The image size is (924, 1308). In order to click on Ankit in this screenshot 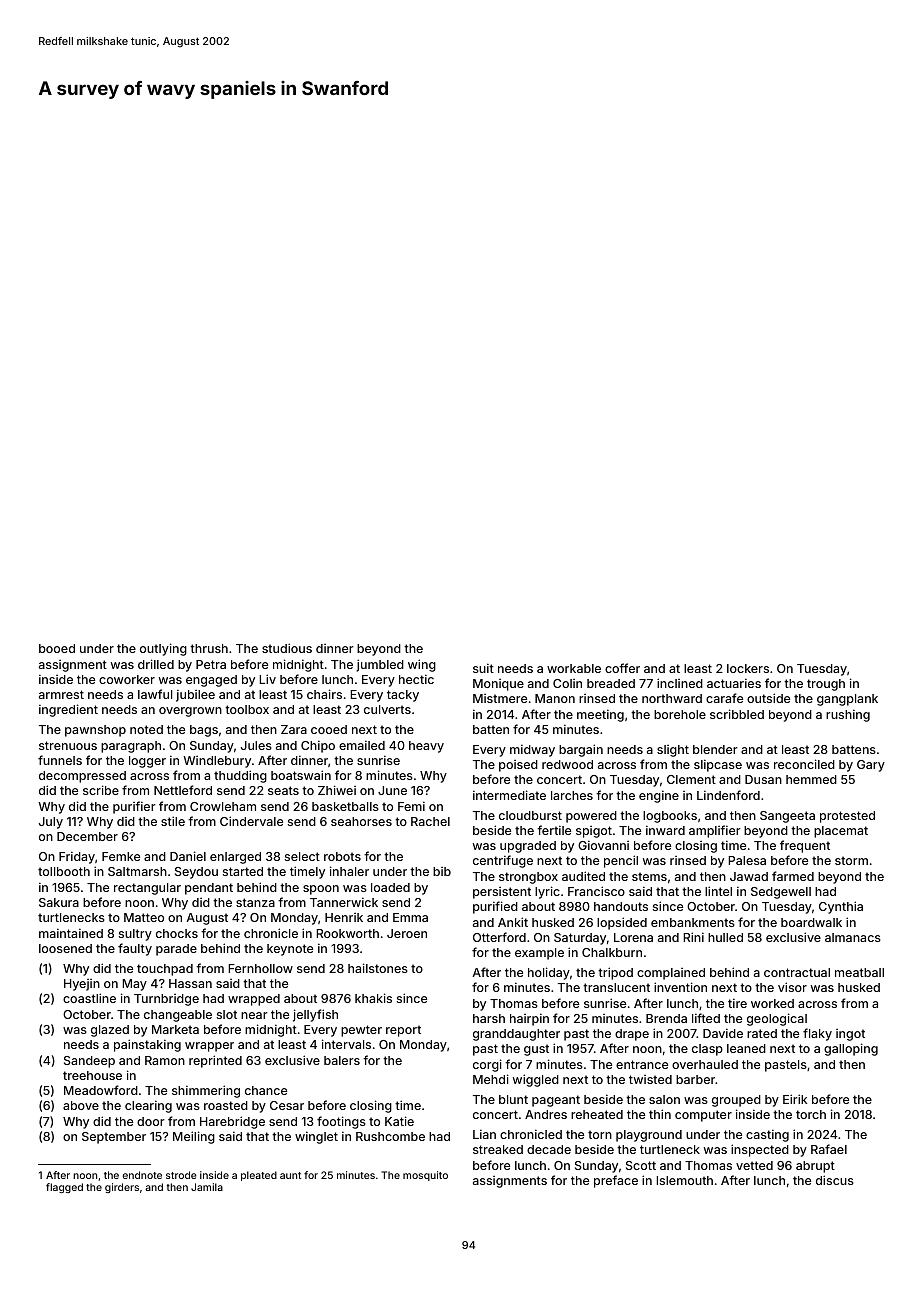, I will do `click(513, 922)`.
